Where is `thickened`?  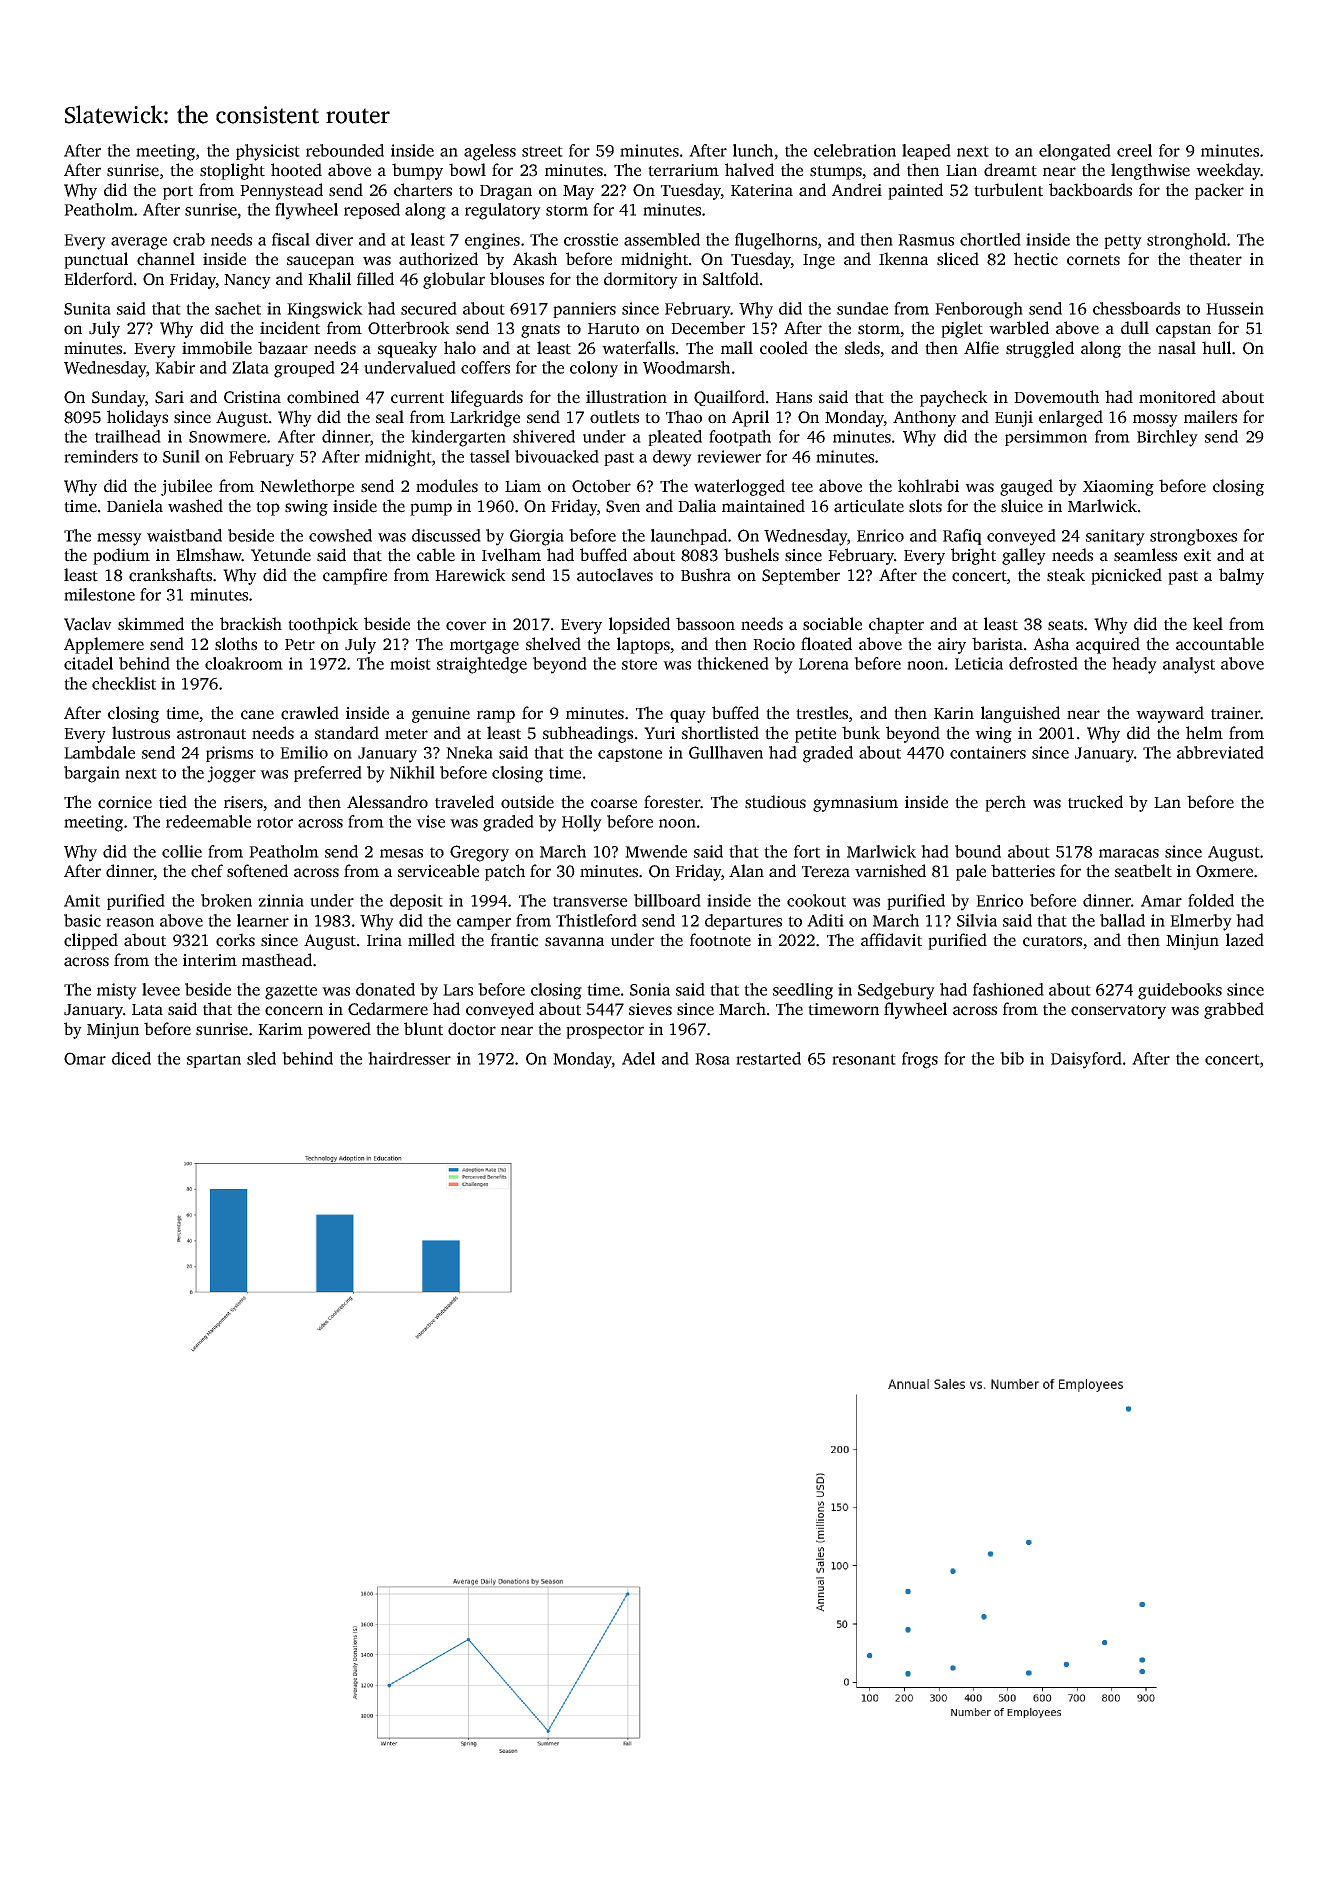
thickened is located at coordinates (733, 663).
